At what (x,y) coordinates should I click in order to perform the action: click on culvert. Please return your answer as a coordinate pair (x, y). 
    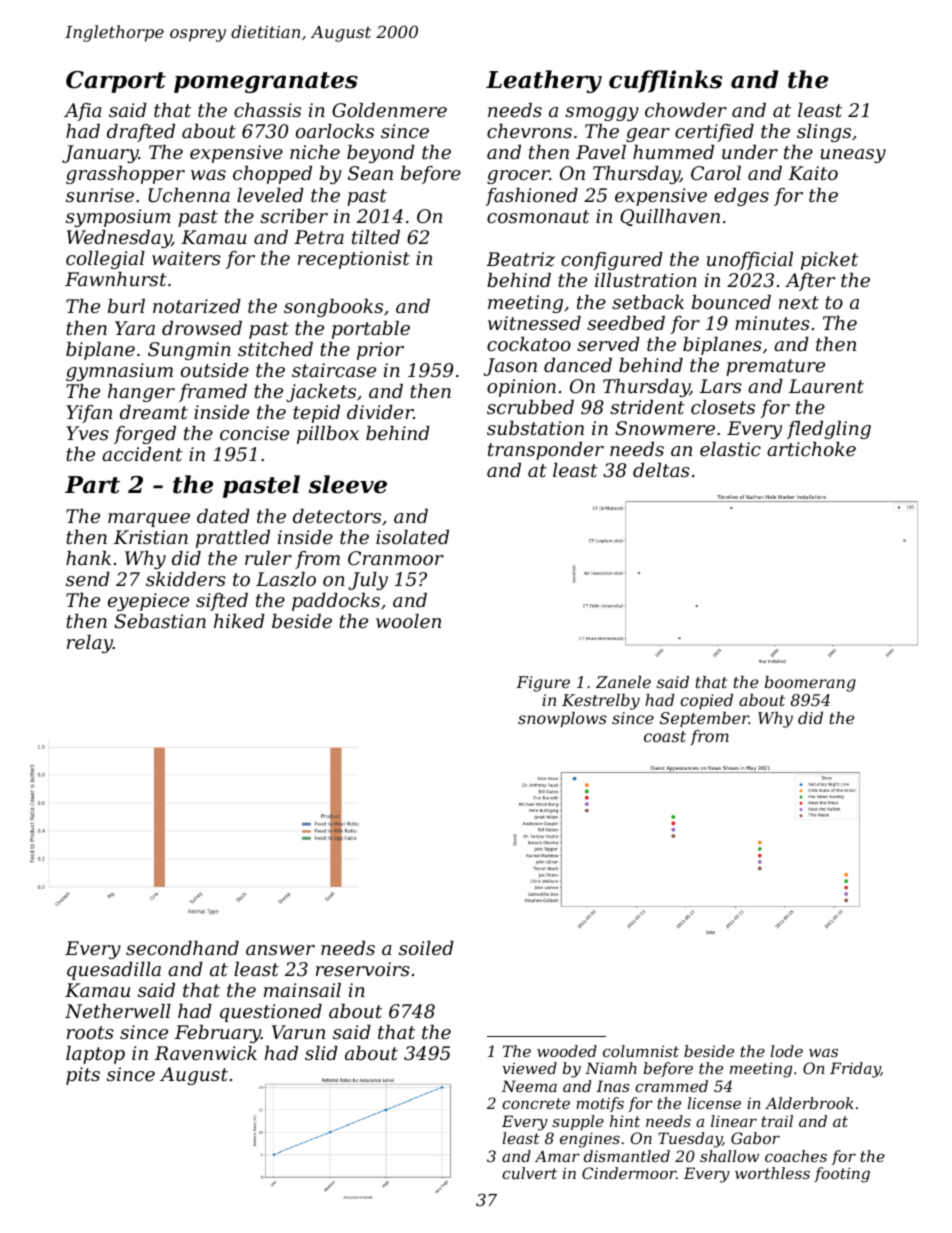
    Looking at the image, I should click on (529, 1173).
